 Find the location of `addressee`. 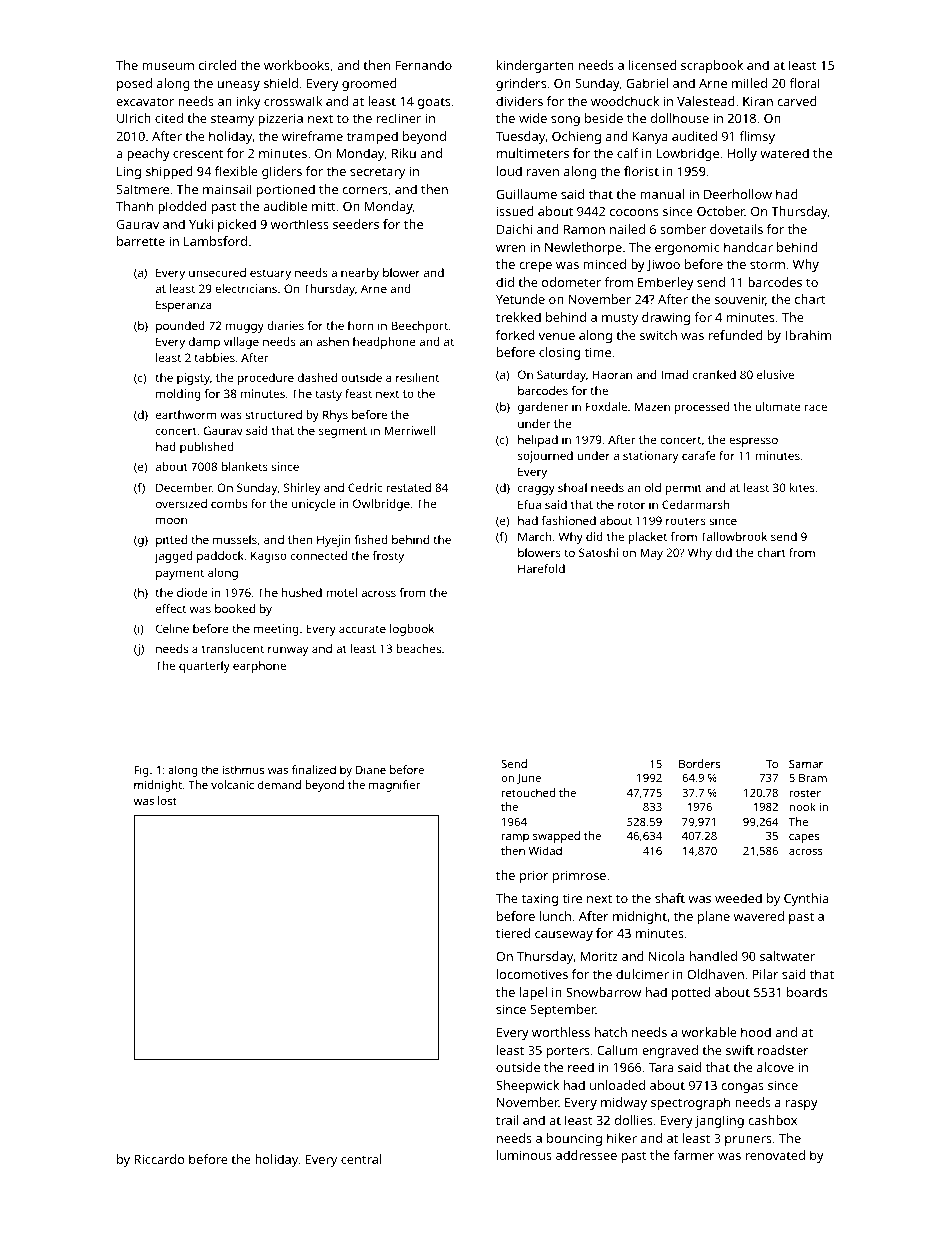

addressee is located at coordinates (586, 1155).
